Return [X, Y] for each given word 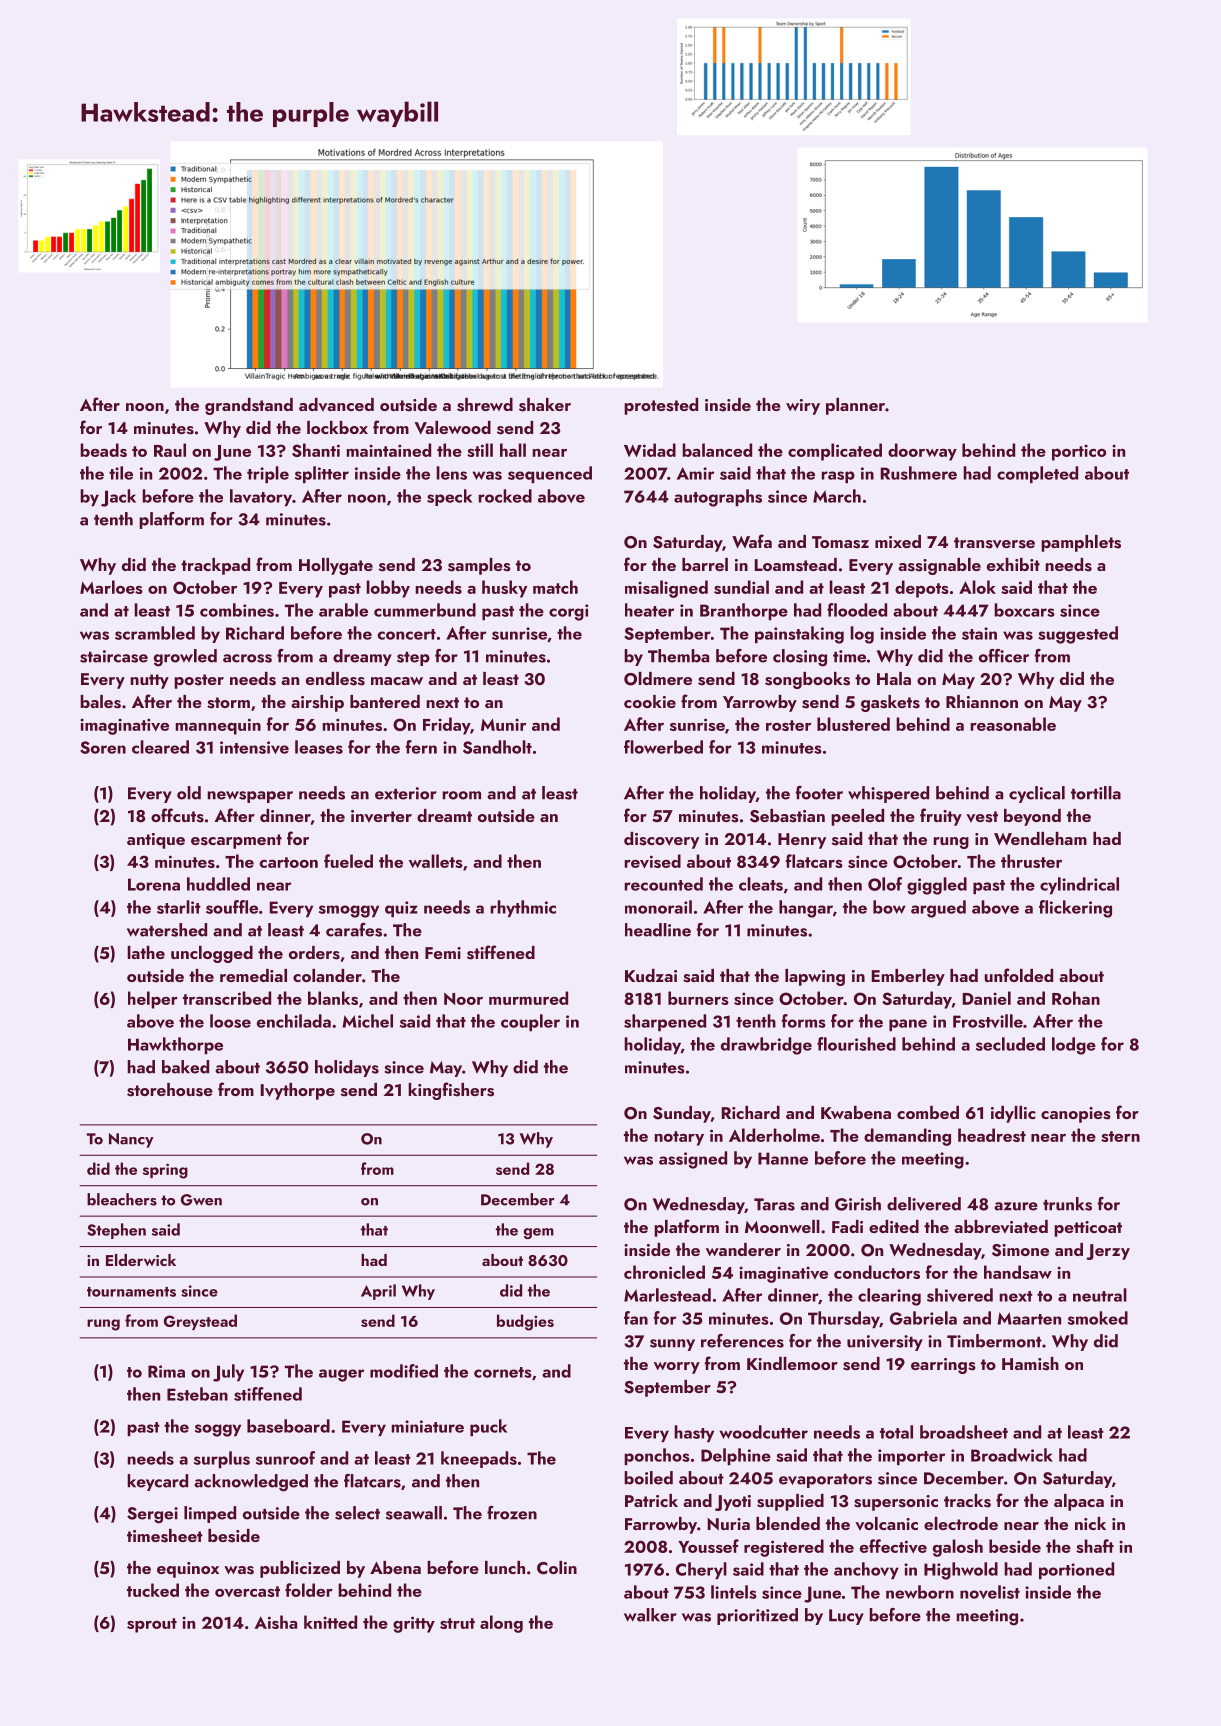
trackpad [215, 566]
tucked [153, 1590]
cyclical [1037, 794]
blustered [853, 724]
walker [650, 1615]
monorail [658, 907]
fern [421, 747]
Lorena [154, 884]
